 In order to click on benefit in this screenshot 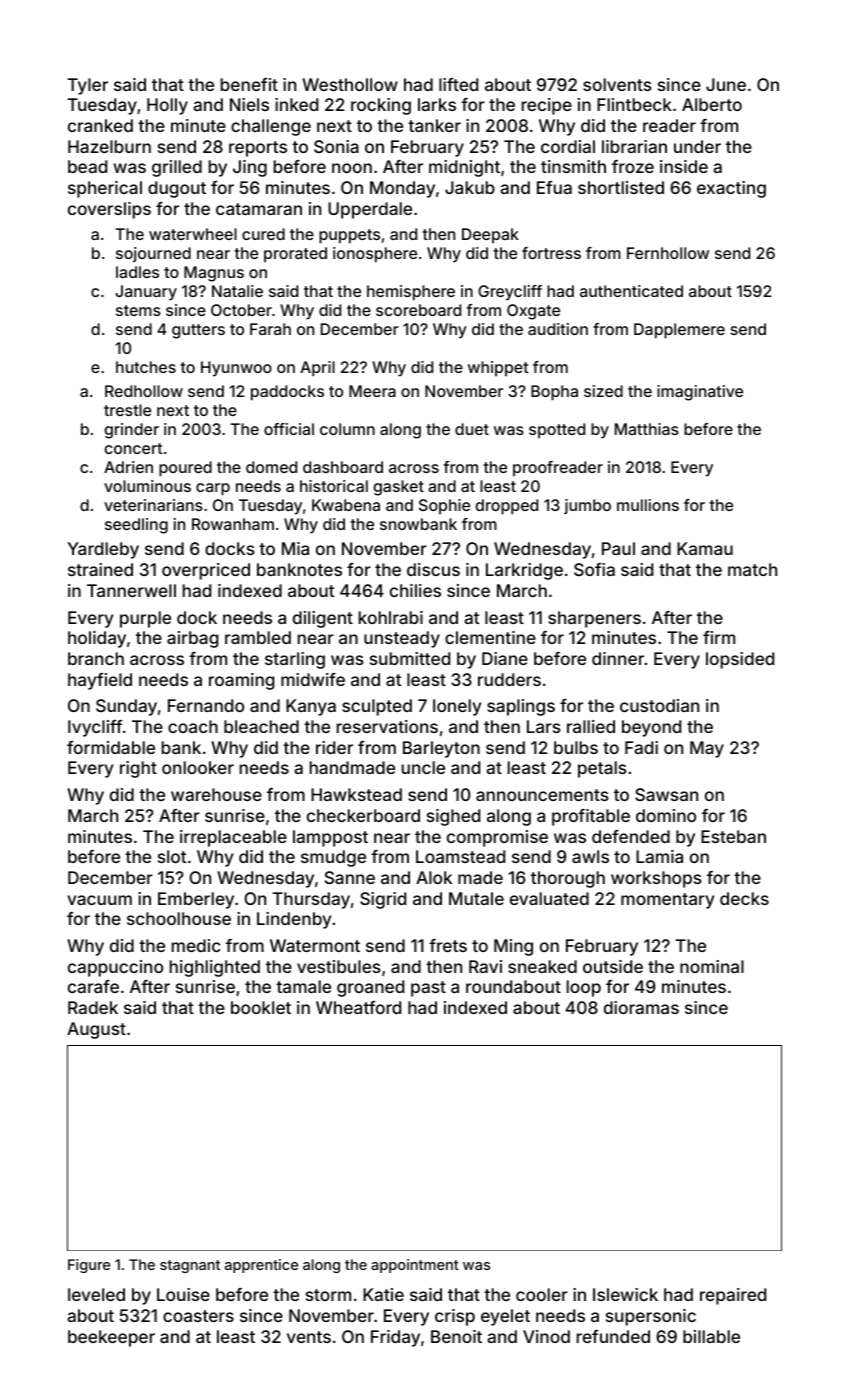, I will do `click(249, 84)`.
